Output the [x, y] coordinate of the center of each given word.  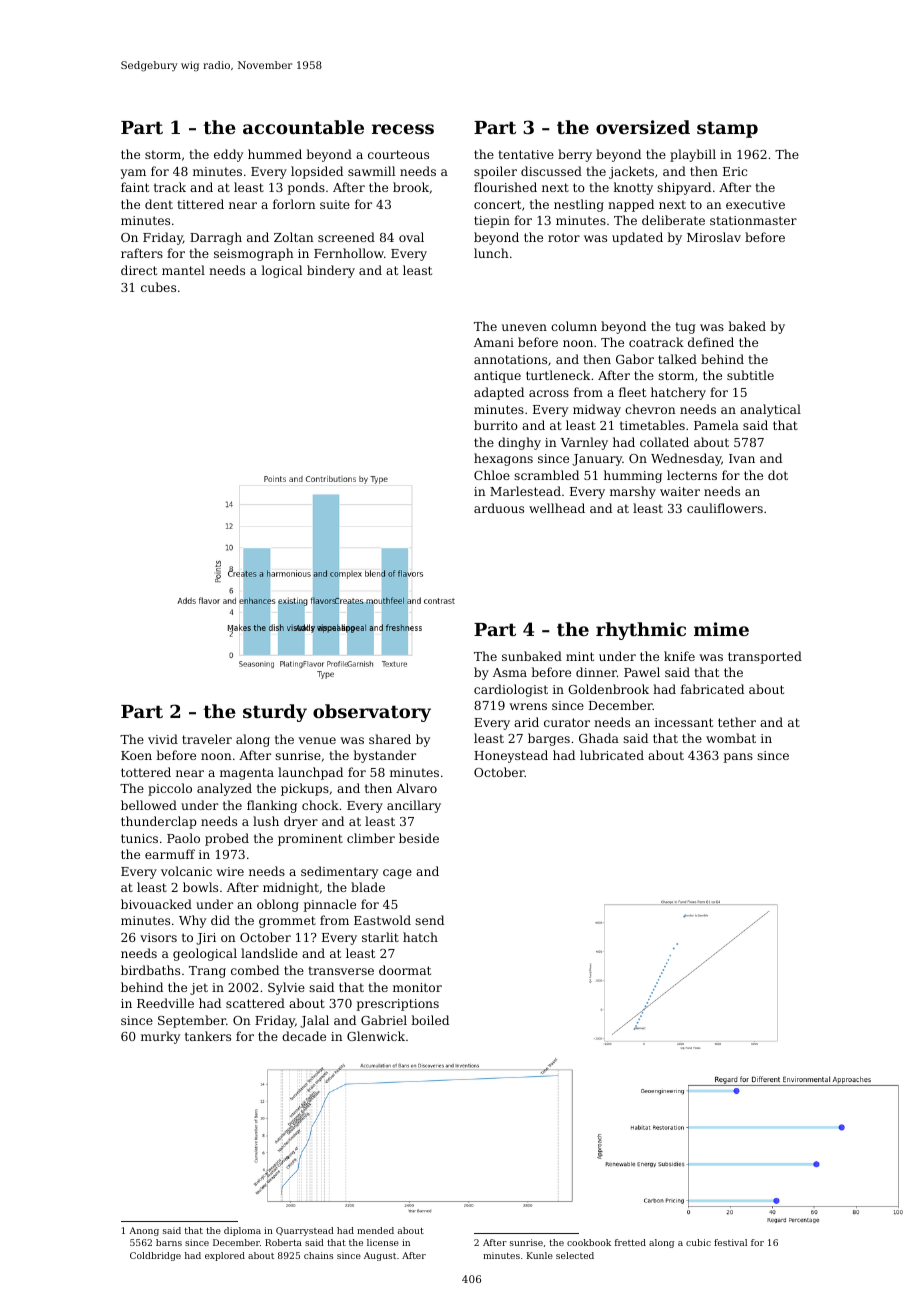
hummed [275, 154]
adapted [499, 393]
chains [318, 1255]
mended [375, 1230]
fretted [630, 1242]
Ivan [742, 458]
